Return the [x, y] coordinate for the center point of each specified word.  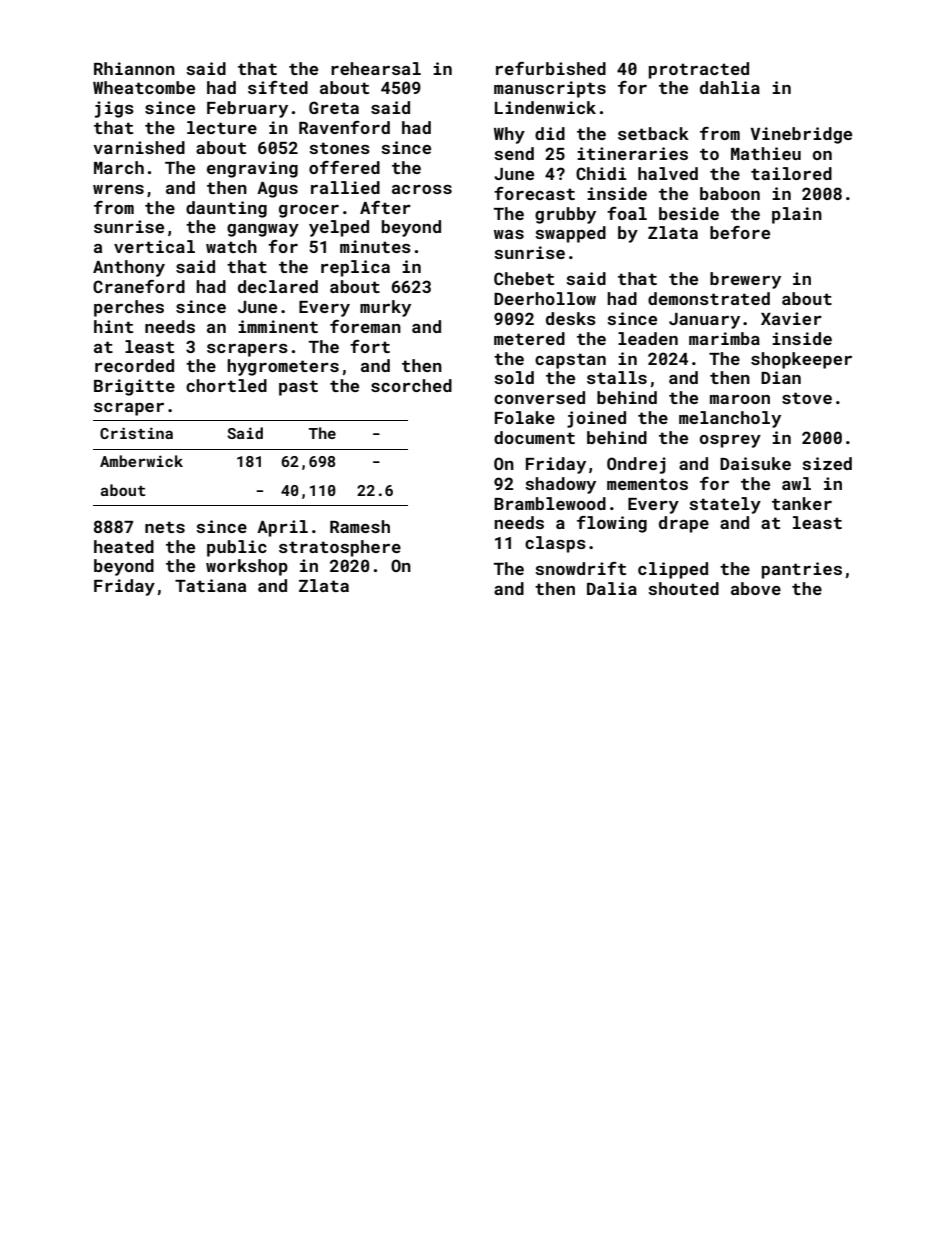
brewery [745, 280]
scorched [411, 385]
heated [124, 546]
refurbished [551, 68]
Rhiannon [134, 68]
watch [231, 246]
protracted [699, 70]
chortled [226, 385]
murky [385, 308]
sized [827, 463]
